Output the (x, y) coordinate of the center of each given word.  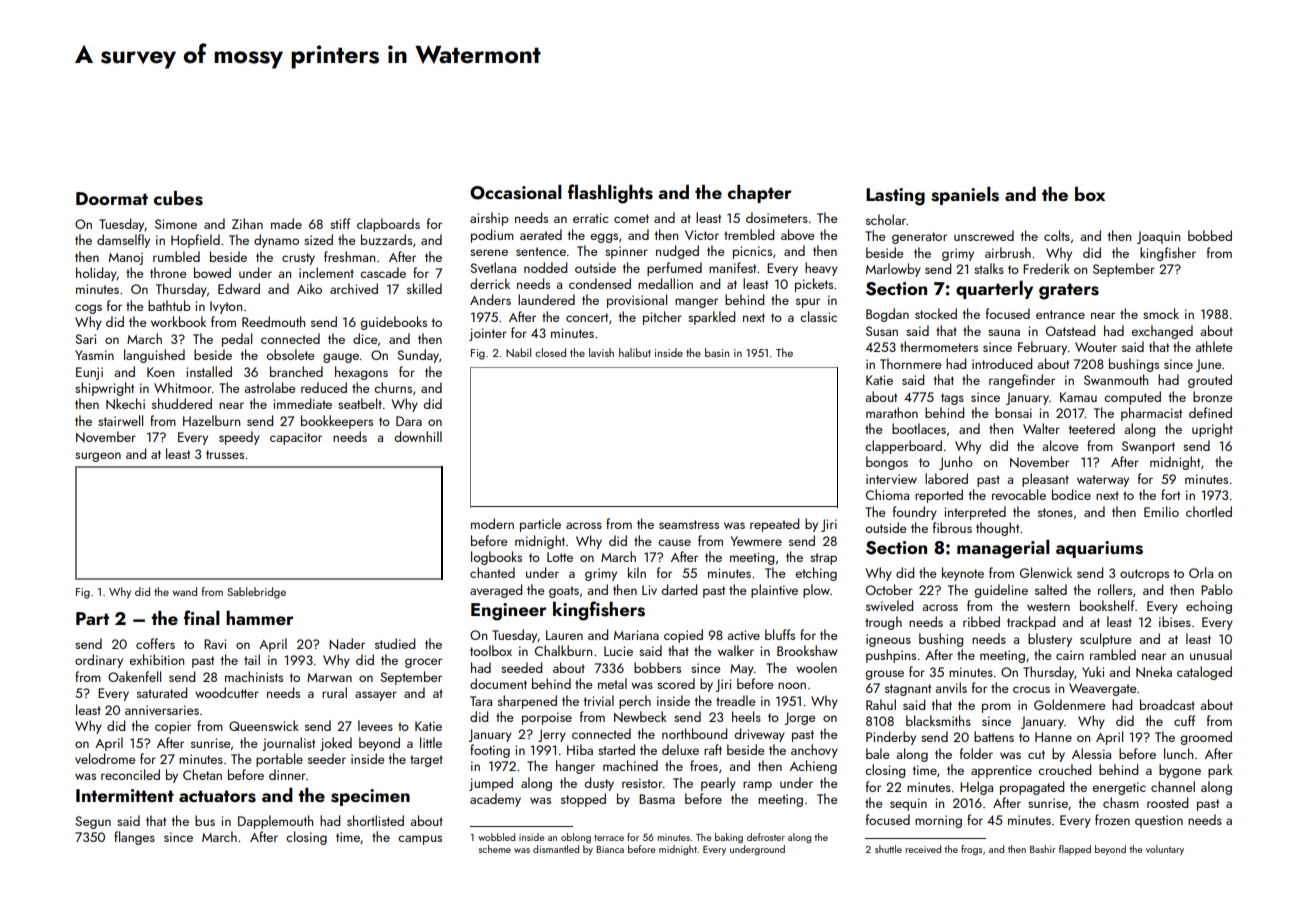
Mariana (636, 635)
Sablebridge (256, 593)
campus (420, 840)
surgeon (98, 457)
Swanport (1148, 447)
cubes (178, 198)
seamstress (689, 524)
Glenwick (1046, 572)
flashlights (610, 194)
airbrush (1008, 252)
